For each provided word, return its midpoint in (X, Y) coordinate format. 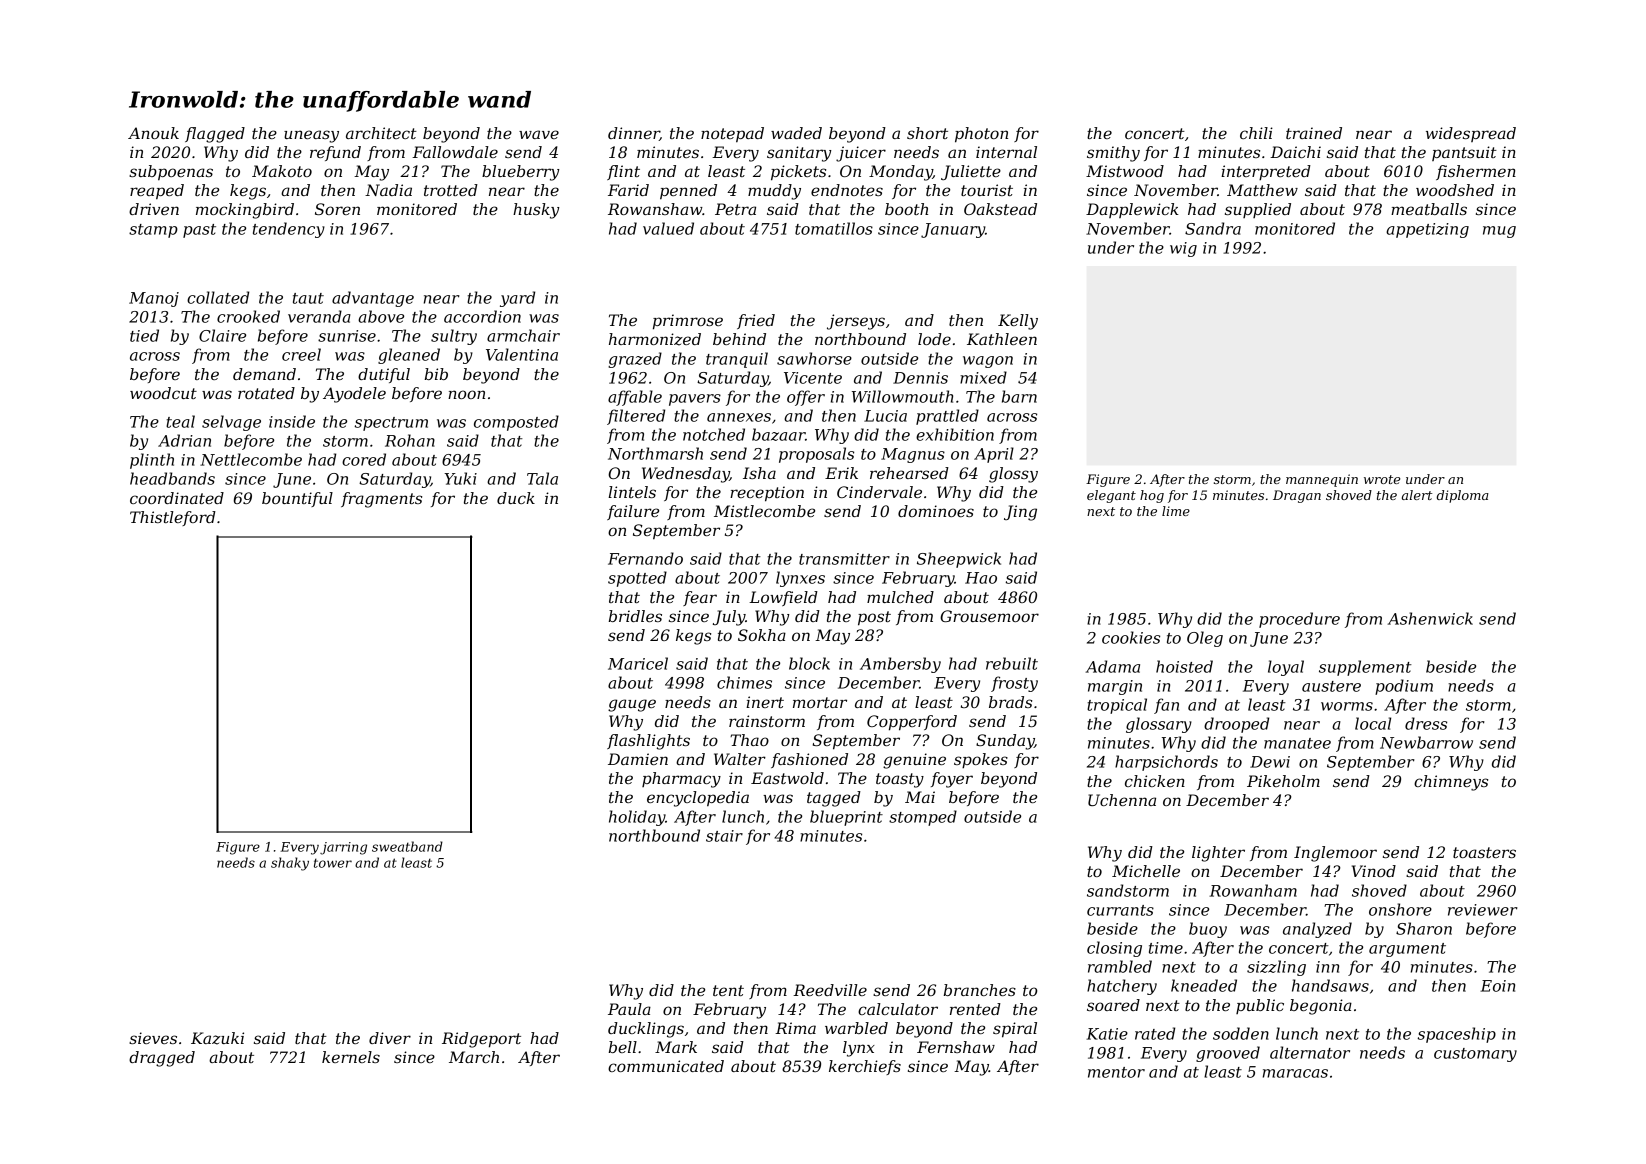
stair (724, 836)
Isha (759, 473)
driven (154, 209)
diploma (1462, 496)
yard (517, 299)
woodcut (163, 393)
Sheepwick (959, 560)
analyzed (1317, 930)
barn (1019, 396)
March (474, 1057)
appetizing (1427, 230)
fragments (381, 500)
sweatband (407, 846)
